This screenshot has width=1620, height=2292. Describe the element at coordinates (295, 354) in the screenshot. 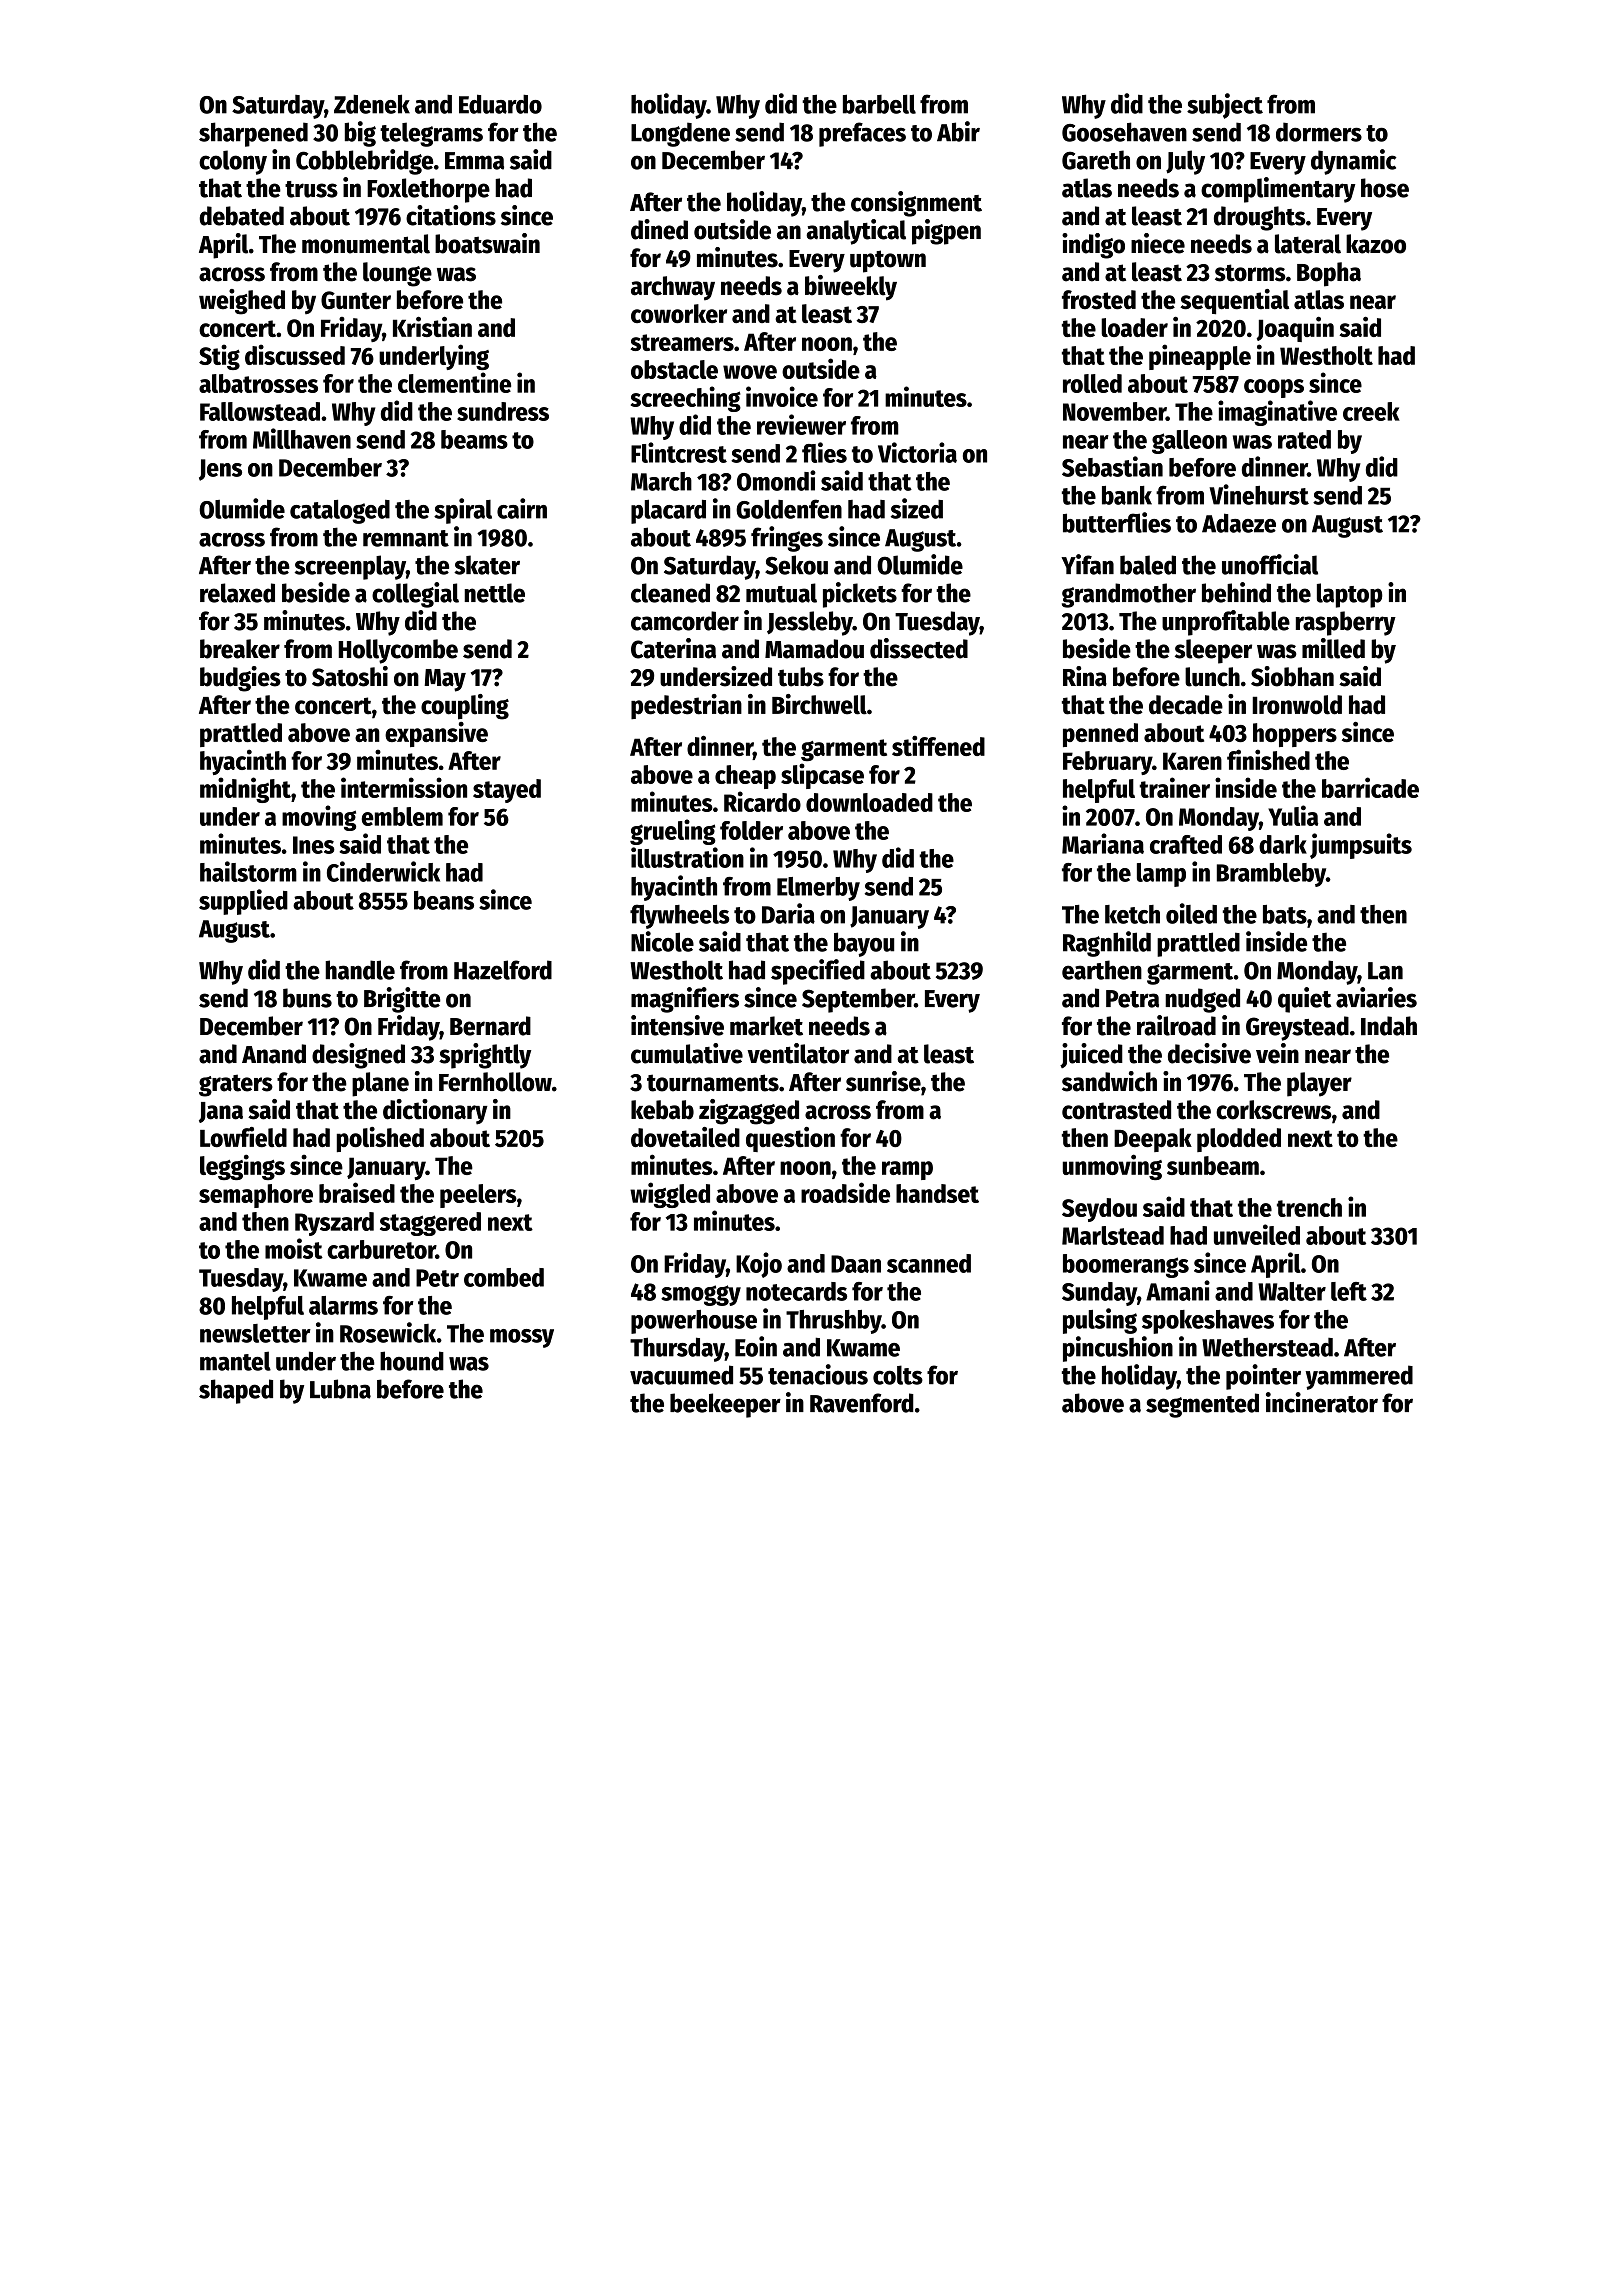

I see `discussed` at that location.
